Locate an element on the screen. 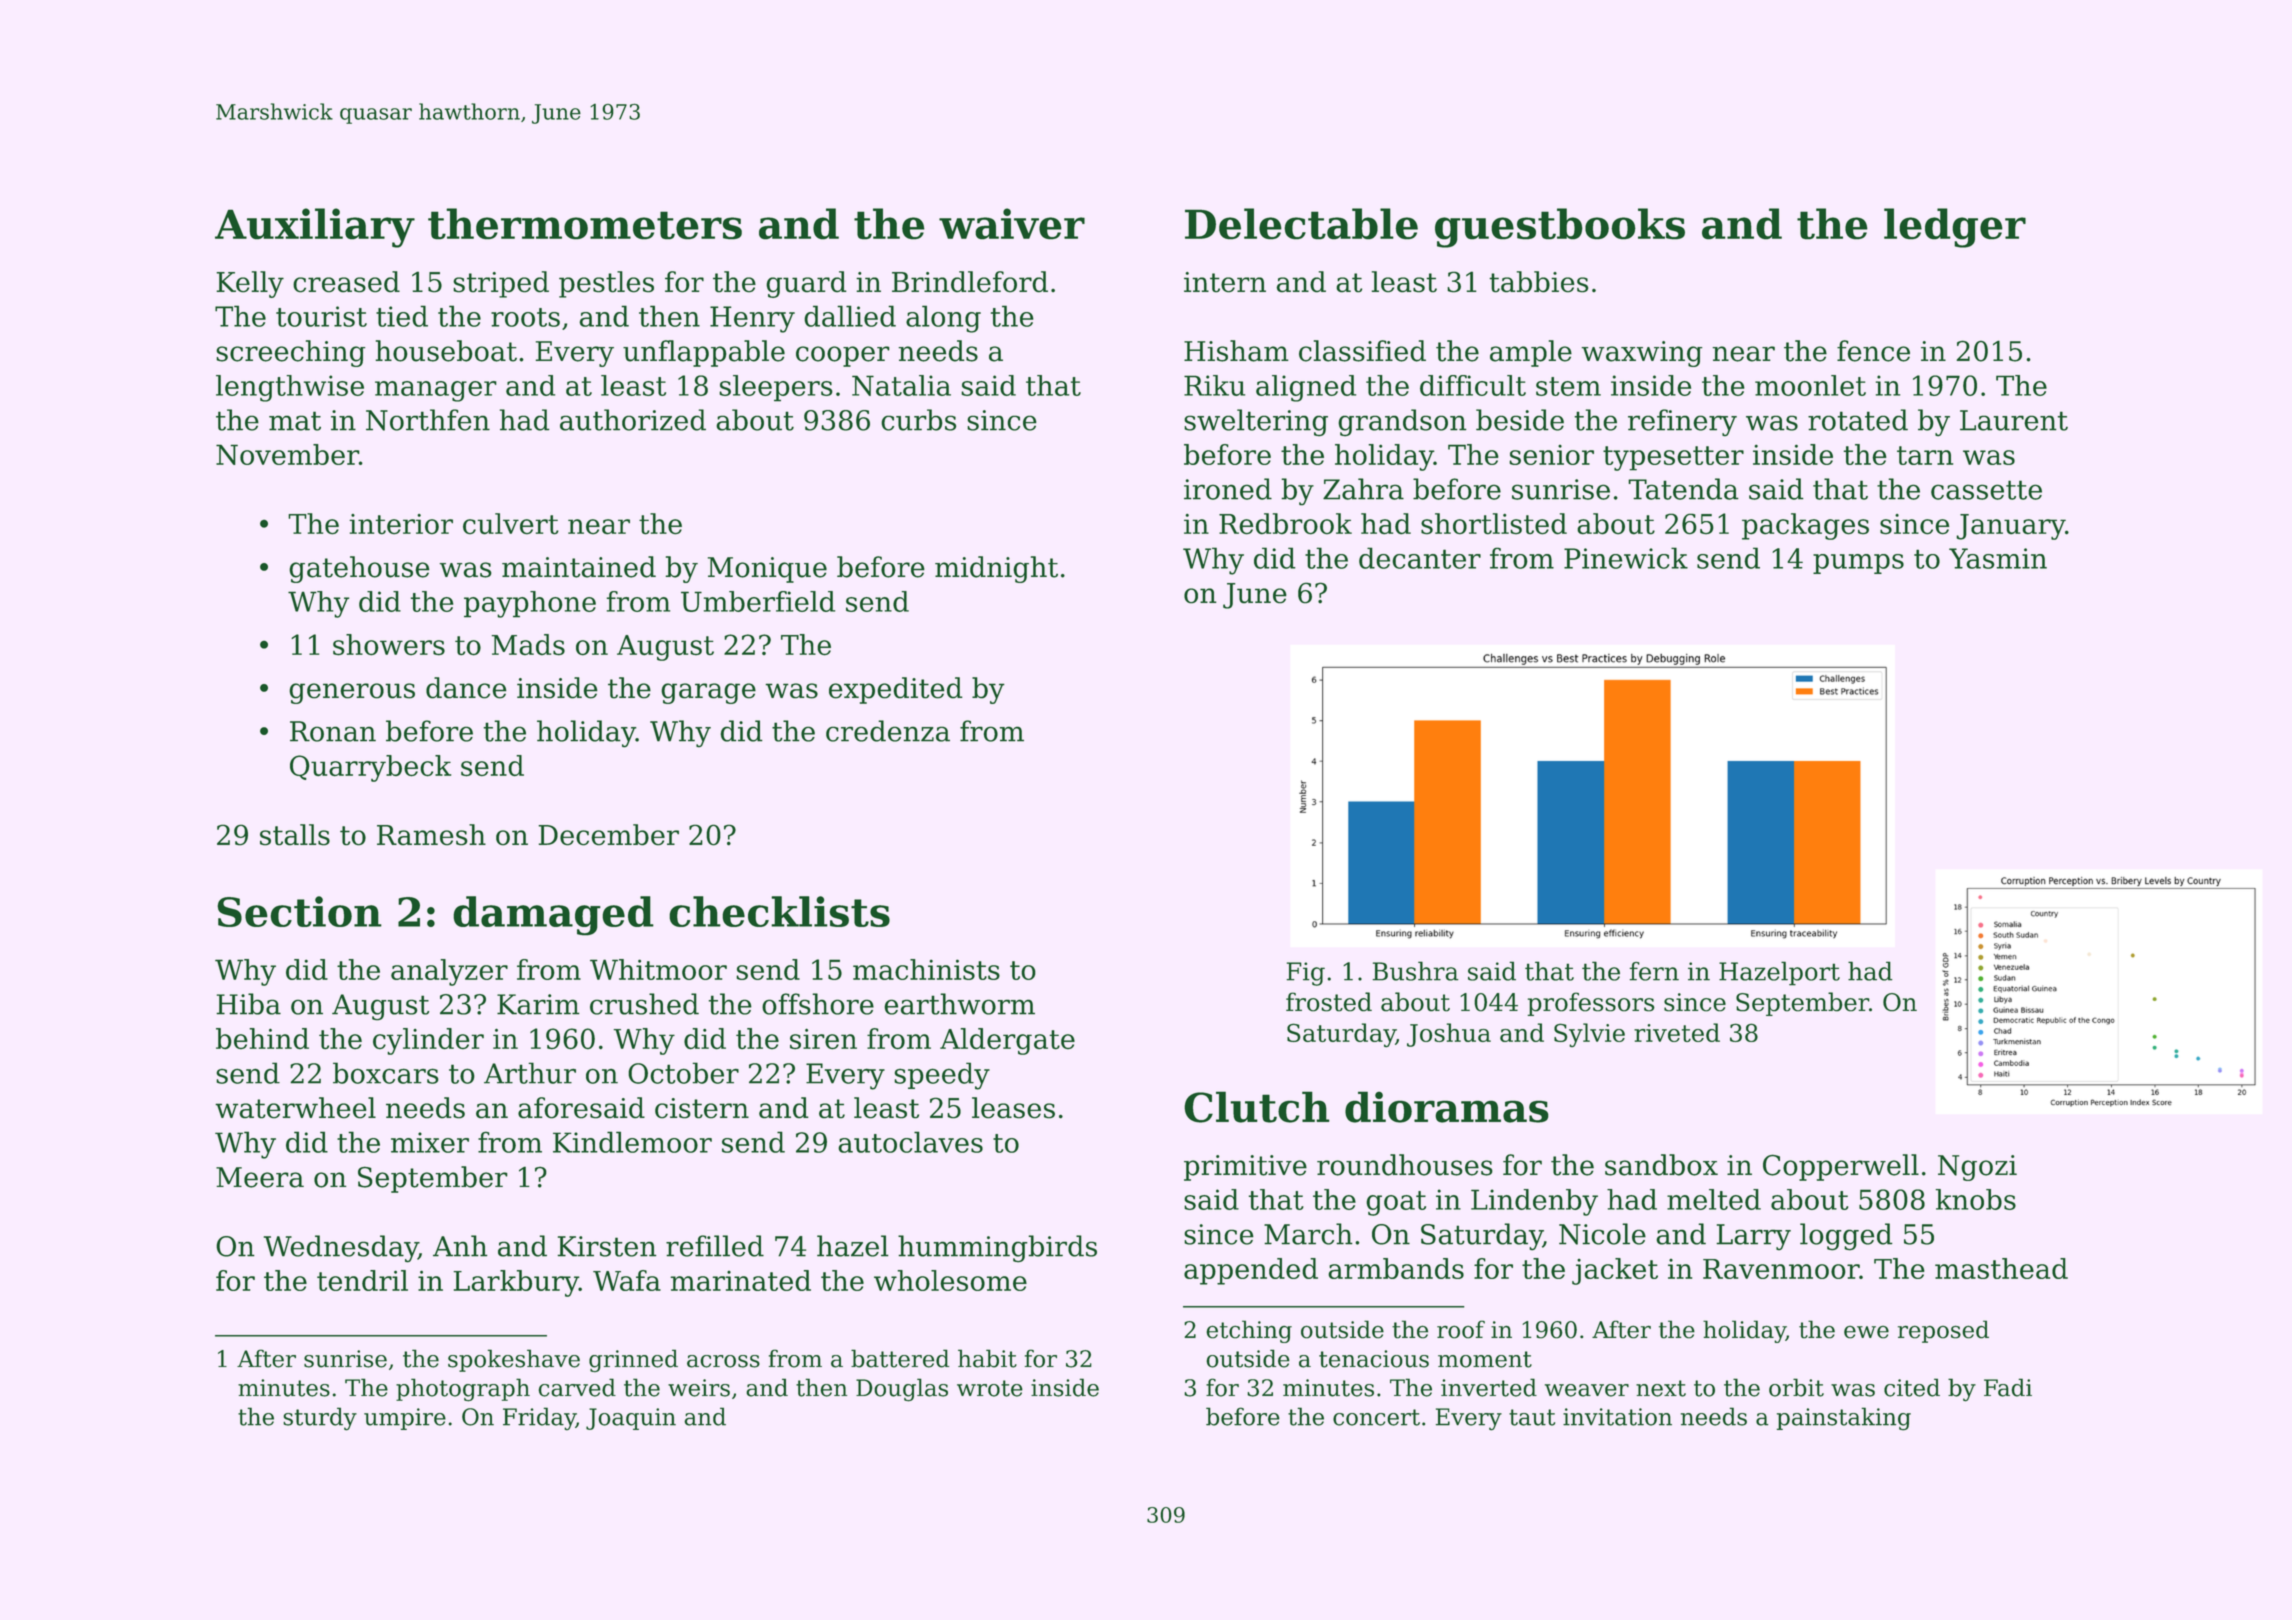  hummingbirds is located at coordinates (997, 1249).
